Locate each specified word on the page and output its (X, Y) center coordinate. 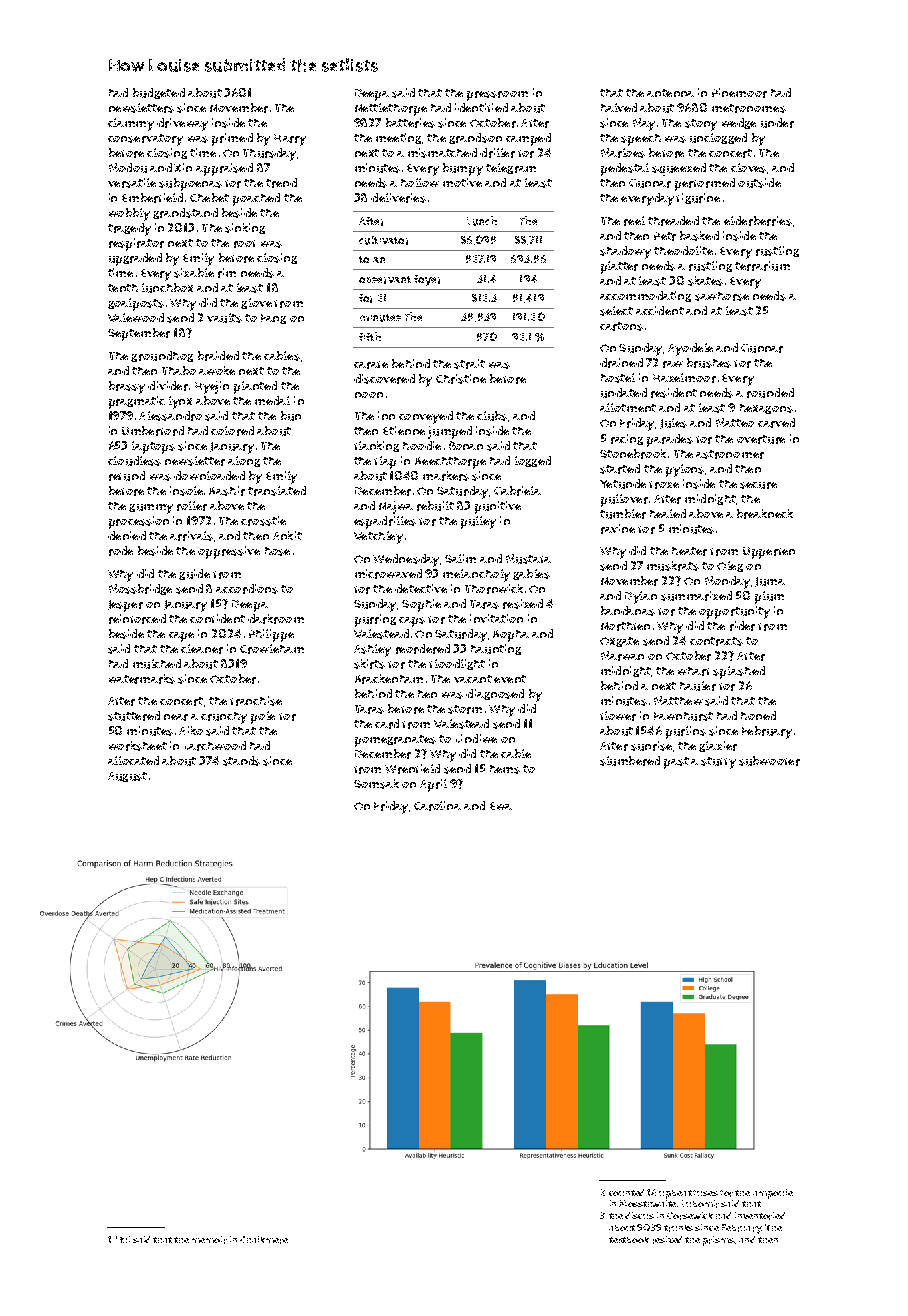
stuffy (718, 763)
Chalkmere (264, 1240)
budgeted (159, 93)
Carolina (437, 806)
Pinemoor (739, 93)
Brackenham (389, 679)
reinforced (137, 619)
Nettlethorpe (391, 109)
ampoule (773, 1194)
